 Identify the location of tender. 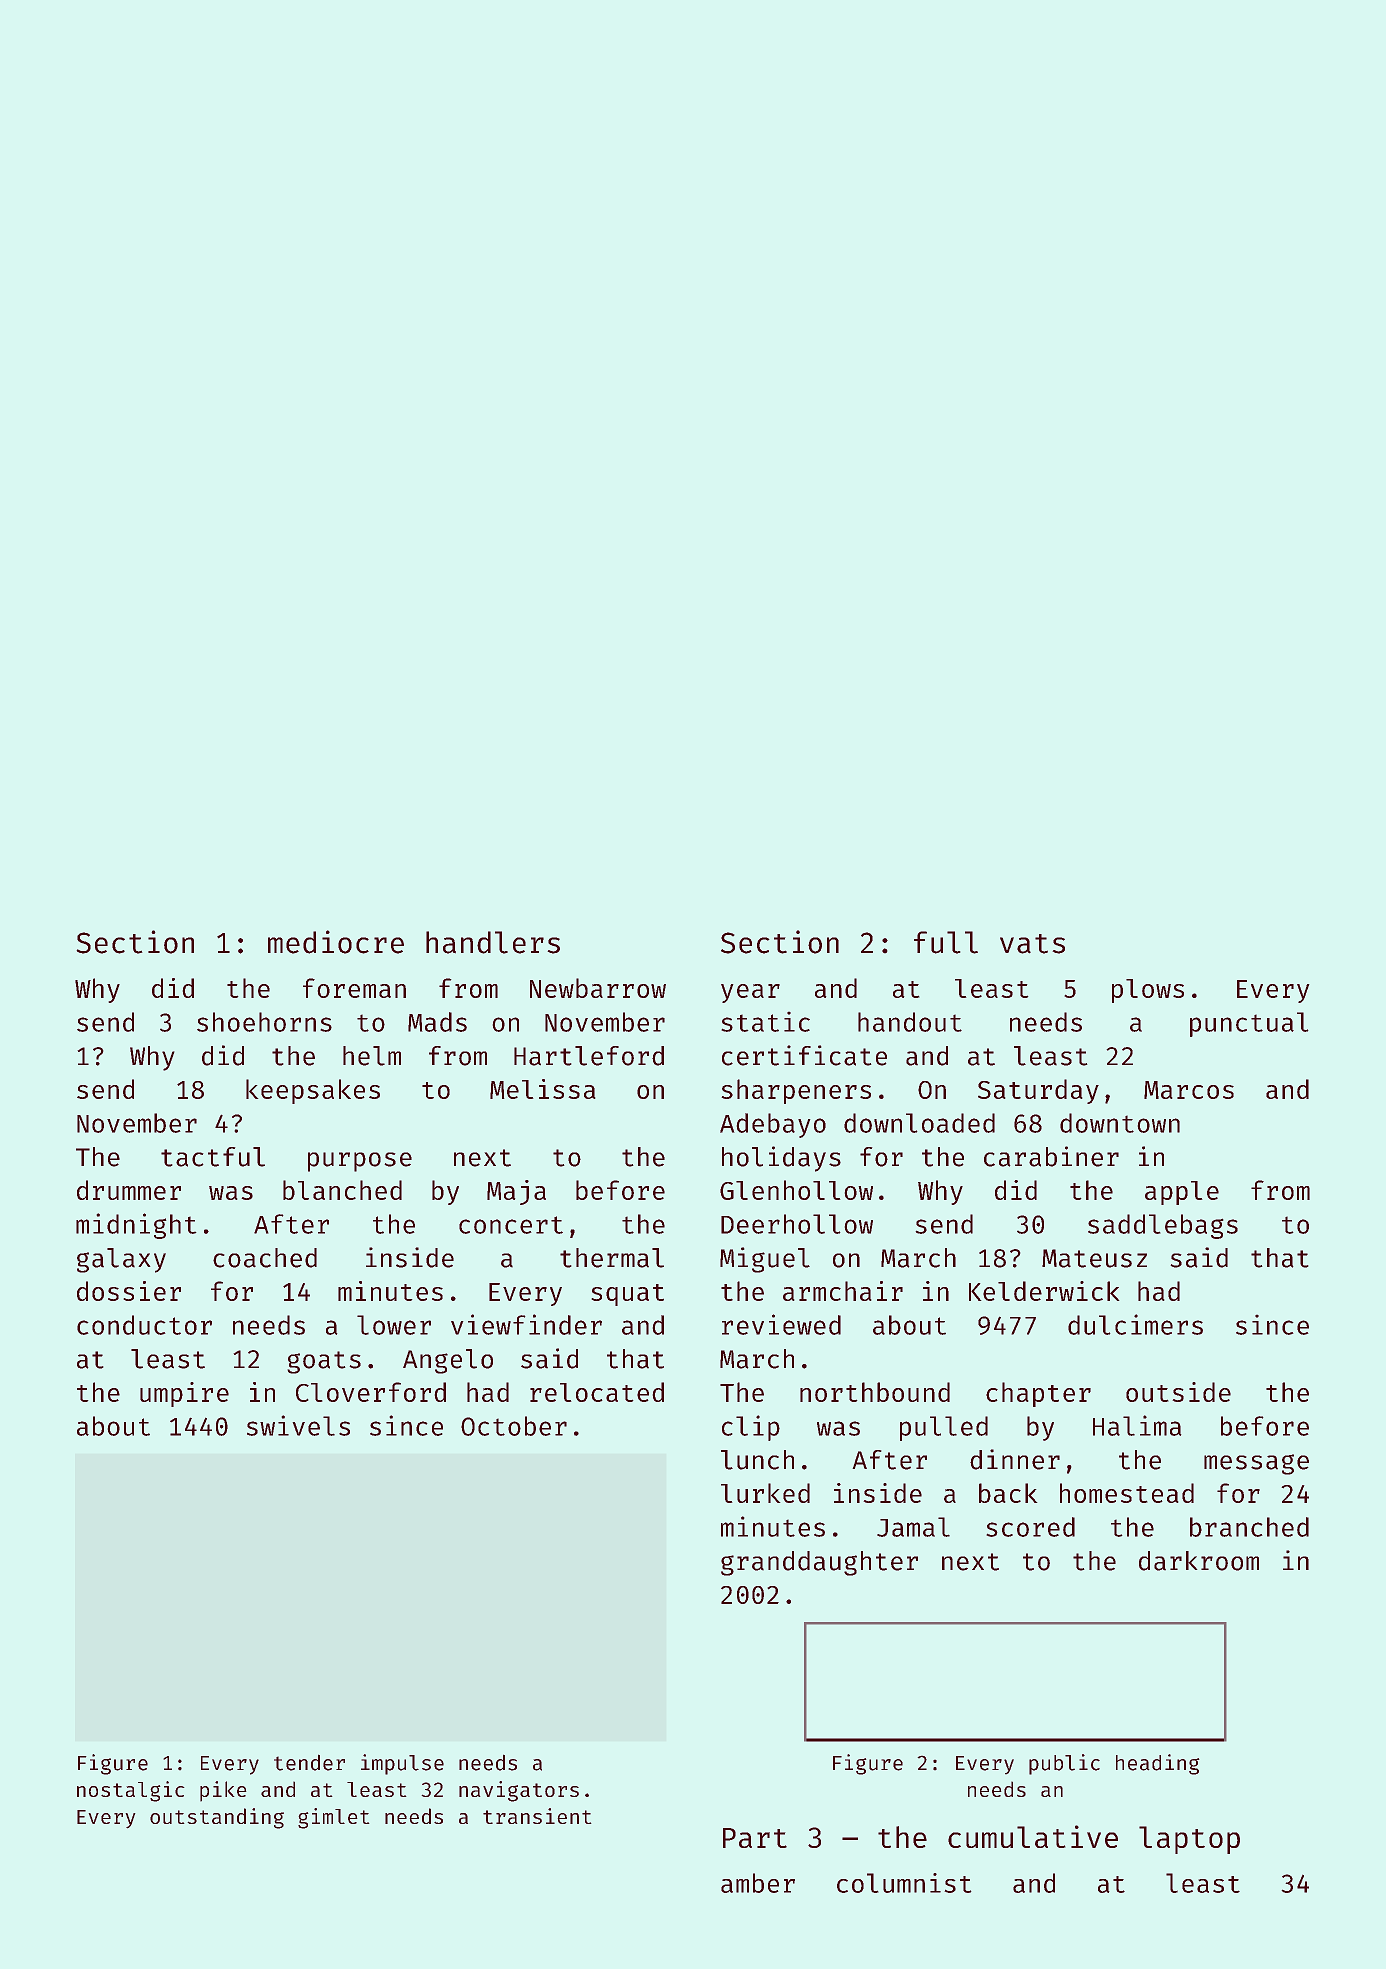
(309, 1763).
